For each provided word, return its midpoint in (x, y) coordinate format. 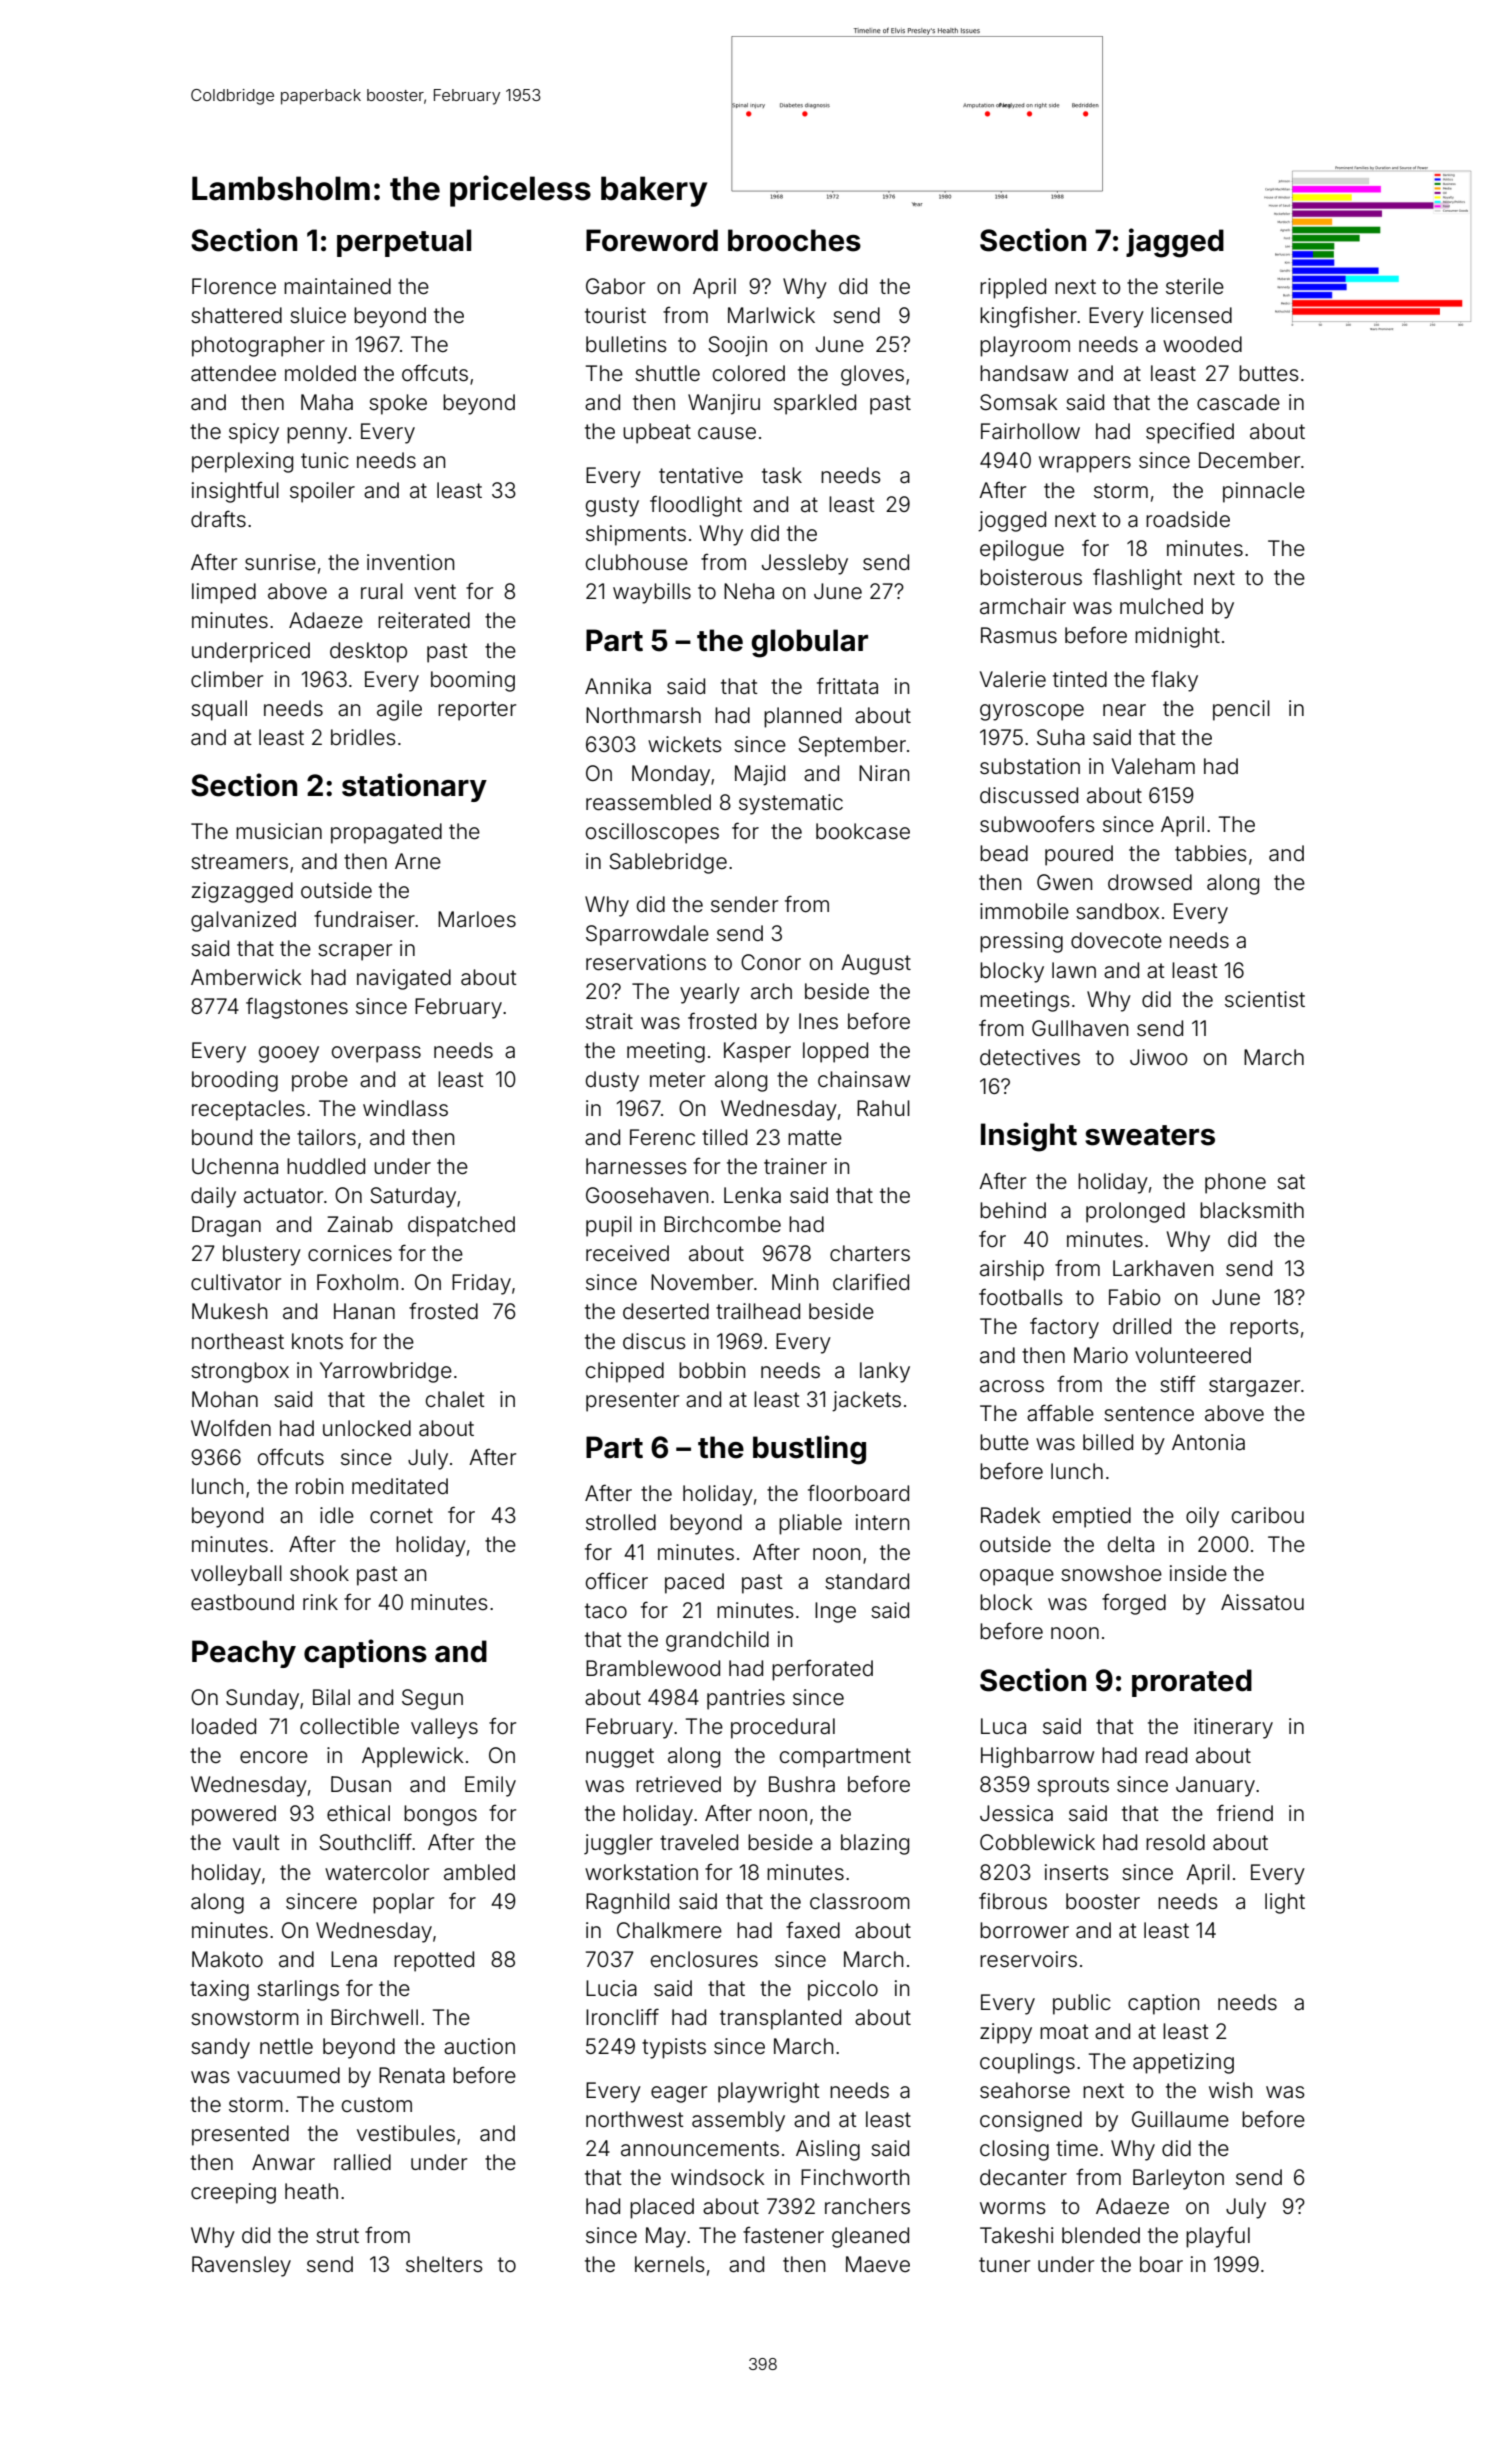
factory (1064, 1328)
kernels (670, 2264)
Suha (1061, 737)
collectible (349, 1726)
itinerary (1233, 1728)
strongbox (240, 1372)
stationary (414, 787)
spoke (398, 404)
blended (1101, 2235)
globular (809, 643)
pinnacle (1264, 492)
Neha (749, 591)
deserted (666, 1311)
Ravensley (241, 2266)
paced (694, 1583)
